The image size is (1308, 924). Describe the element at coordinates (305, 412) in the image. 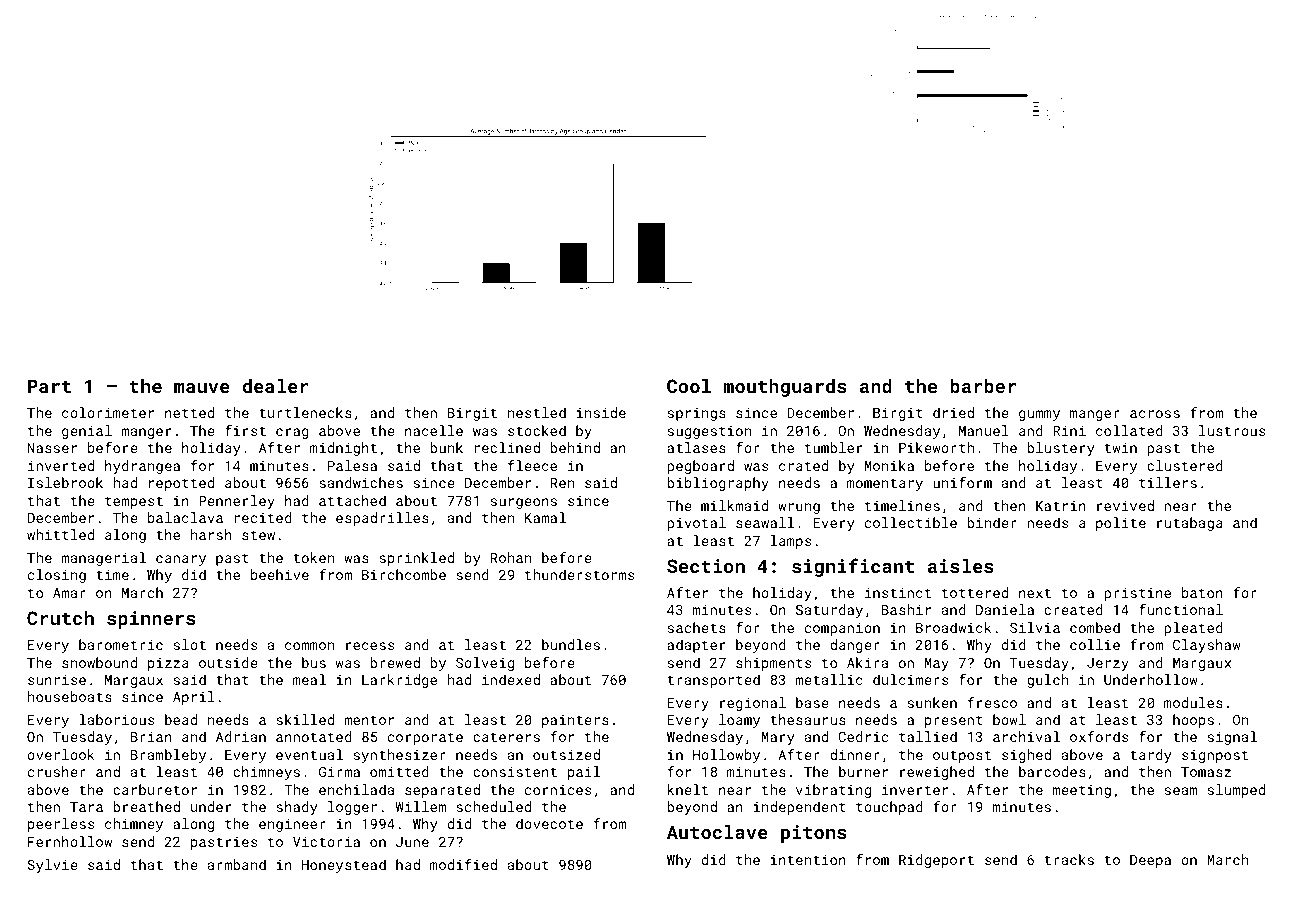

I see `turtlenecks` at that location.
